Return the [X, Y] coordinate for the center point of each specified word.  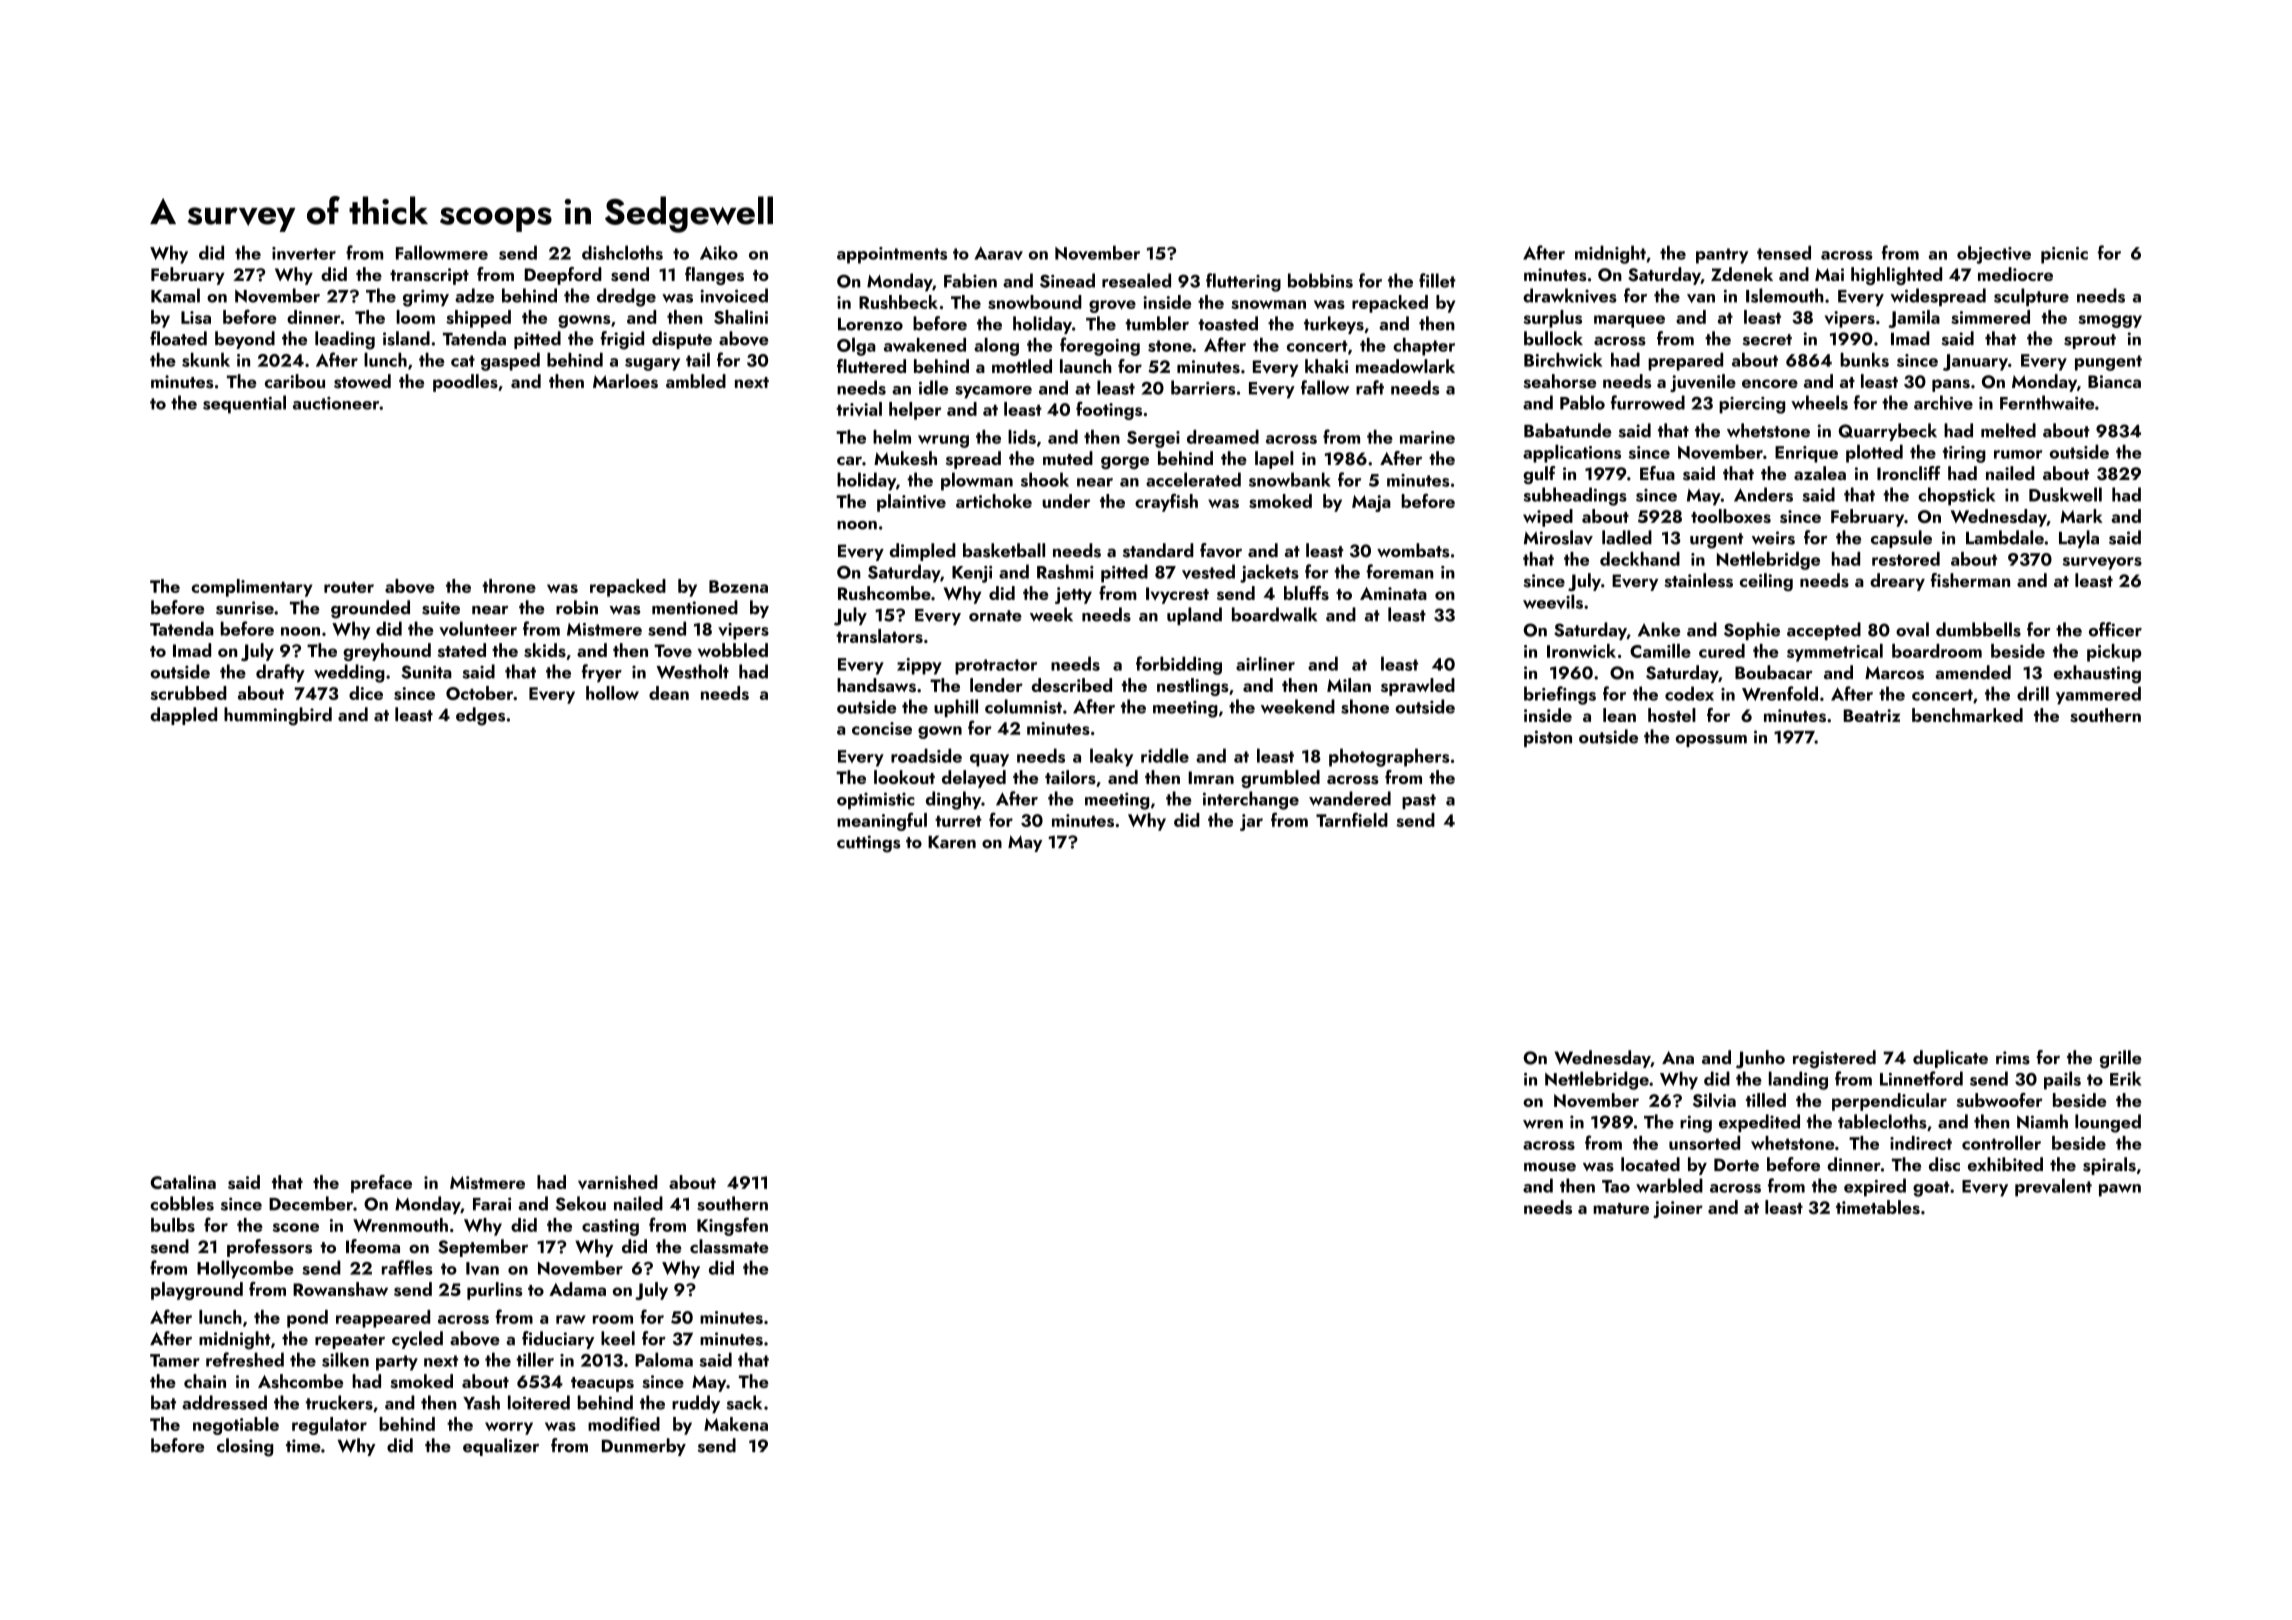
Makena [736, 1424]
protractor [996, 667]
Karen [952, 842]
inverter [304, 253]
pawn [2120, 1190]
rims [2013, 1058]
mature [1621, 1208]
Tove [673, 651]
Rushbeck [898, 302]
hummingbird [278, 716]
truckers [339, 1402]
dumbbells [1978, 629]
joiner [1678, 1209]
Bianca [2114, 381]
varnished [618, 1182]
